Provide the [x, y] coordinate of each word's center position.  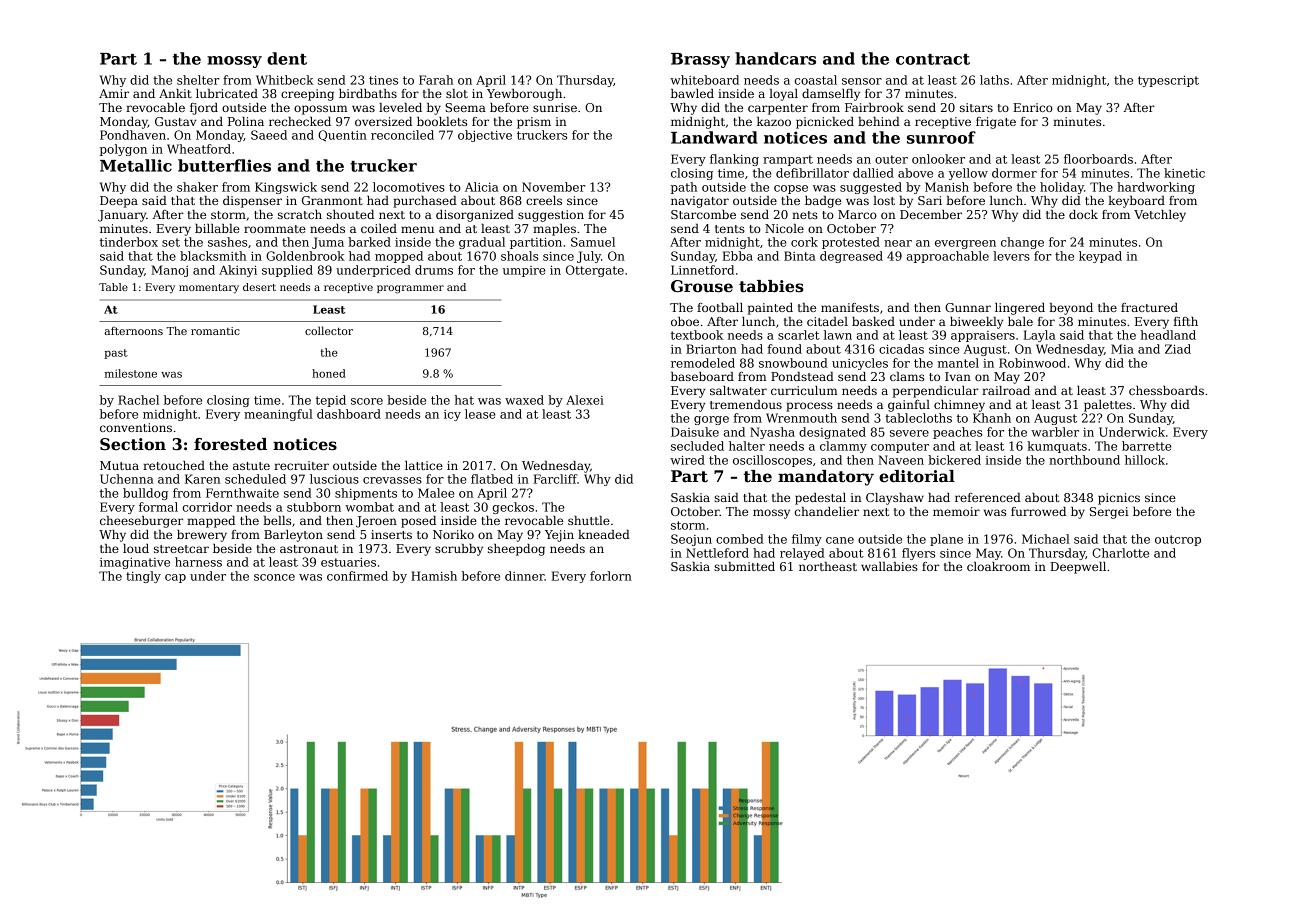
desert [259, 287]
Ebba [737, 256]
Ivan [958, 376]
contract [933, 59]
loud [136, 548]
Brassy [700, 60]
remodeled [703, 363]
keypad [1100, 257]
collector [329, 330]
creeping [307, 95]
